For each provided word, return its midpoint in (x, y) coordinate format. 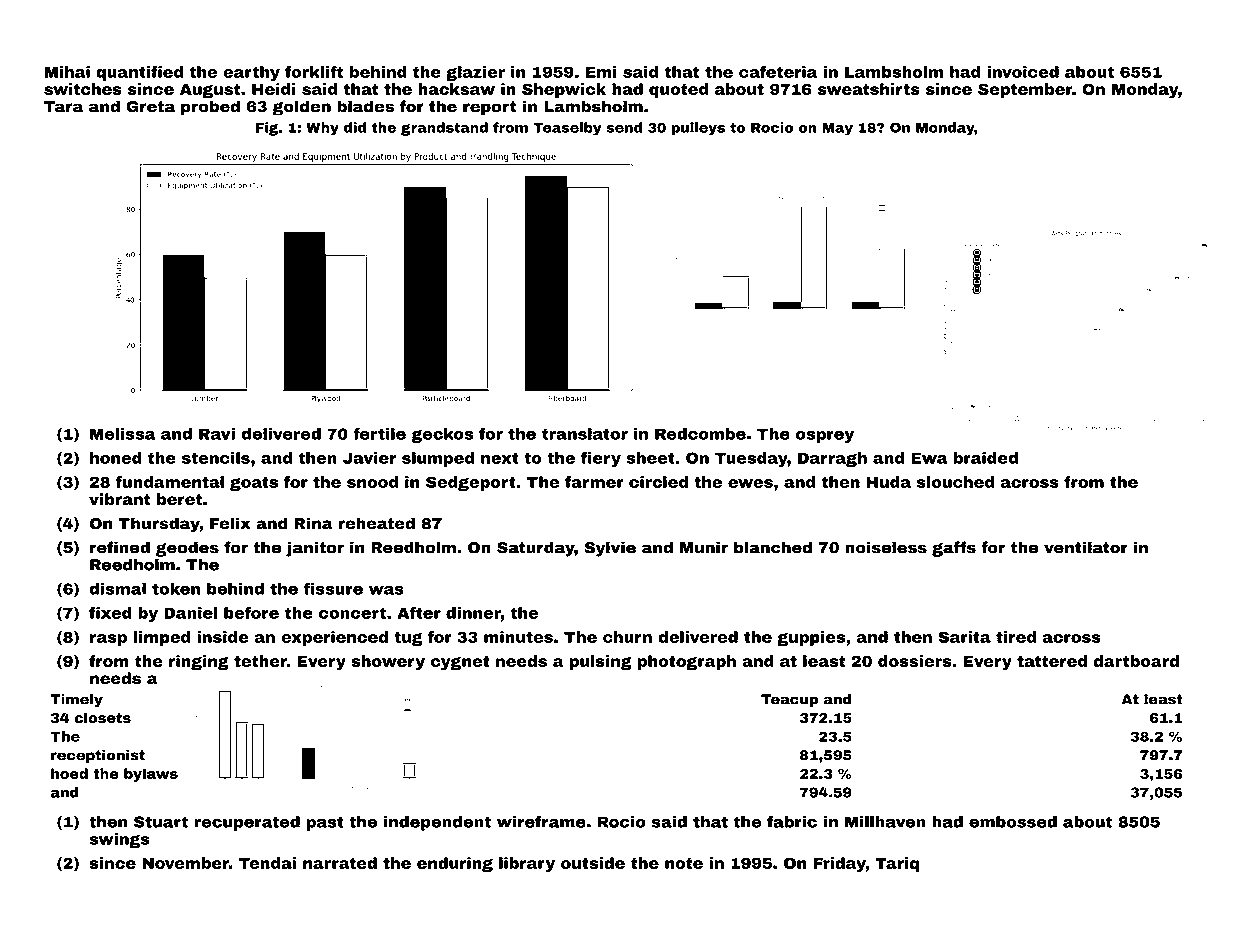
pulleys (698, 129)
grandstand (444, 129)
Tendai (267, 863)
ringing (199, 662)
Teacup (789, 700)
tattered (1052, 661)
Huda (889, 482)
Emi (601, 72)
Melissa (123, 434)
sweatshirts (869, 89)
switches (83, 89)
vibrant (120, 499)
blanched (773, 547)
